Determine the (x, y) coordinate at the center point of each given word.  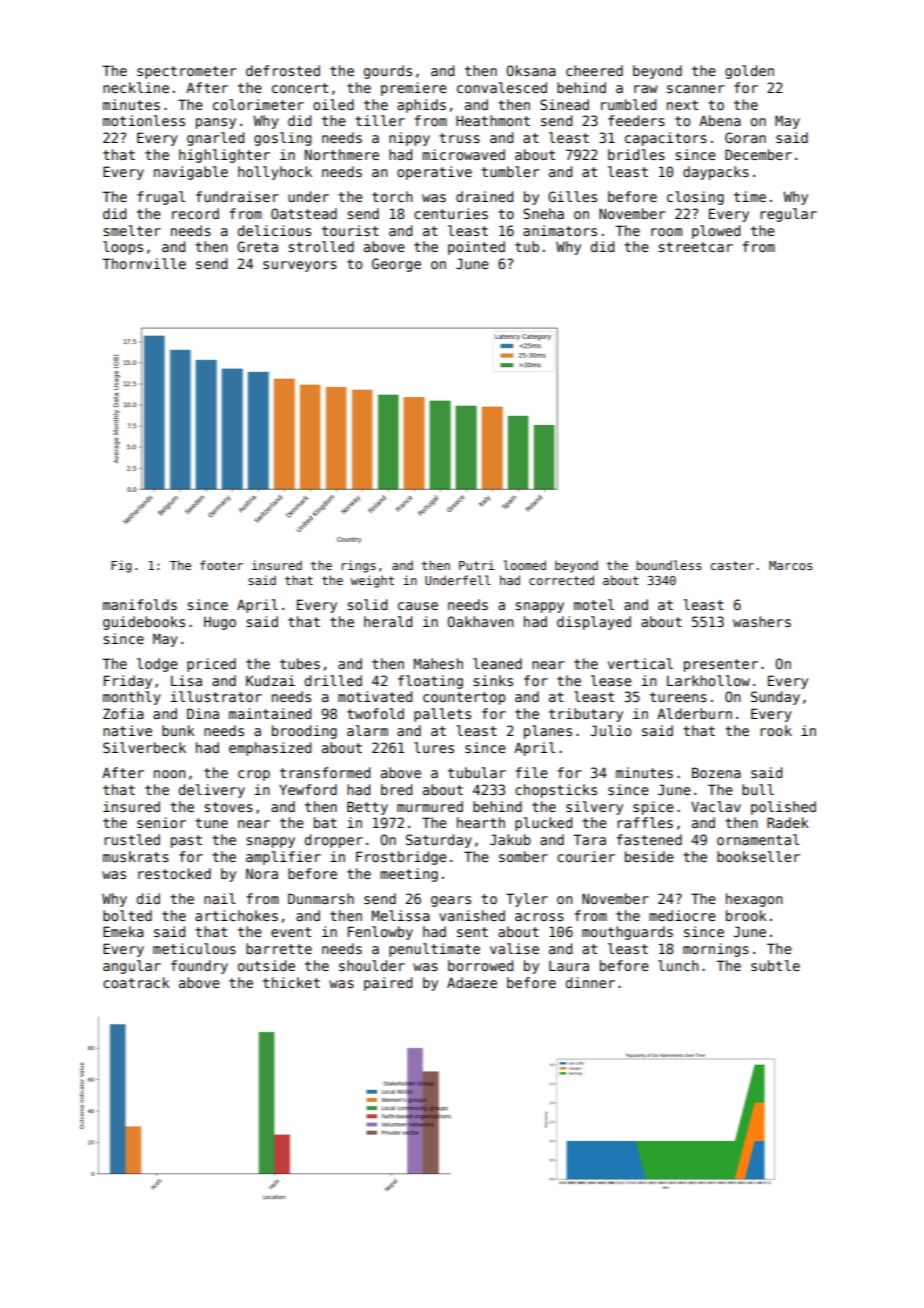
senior (161, 822)
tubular (477, 772)
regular (788, 215)
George (396, 265)
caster (732, 565)
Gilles (572, 196)
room (666, 232)
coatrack (136, 982)
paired (388, 984)
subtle (775, 965)
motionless (144, 120)
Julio (611, 730)
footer (221, 565)
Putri (477, 565)
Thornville (144, 263)
